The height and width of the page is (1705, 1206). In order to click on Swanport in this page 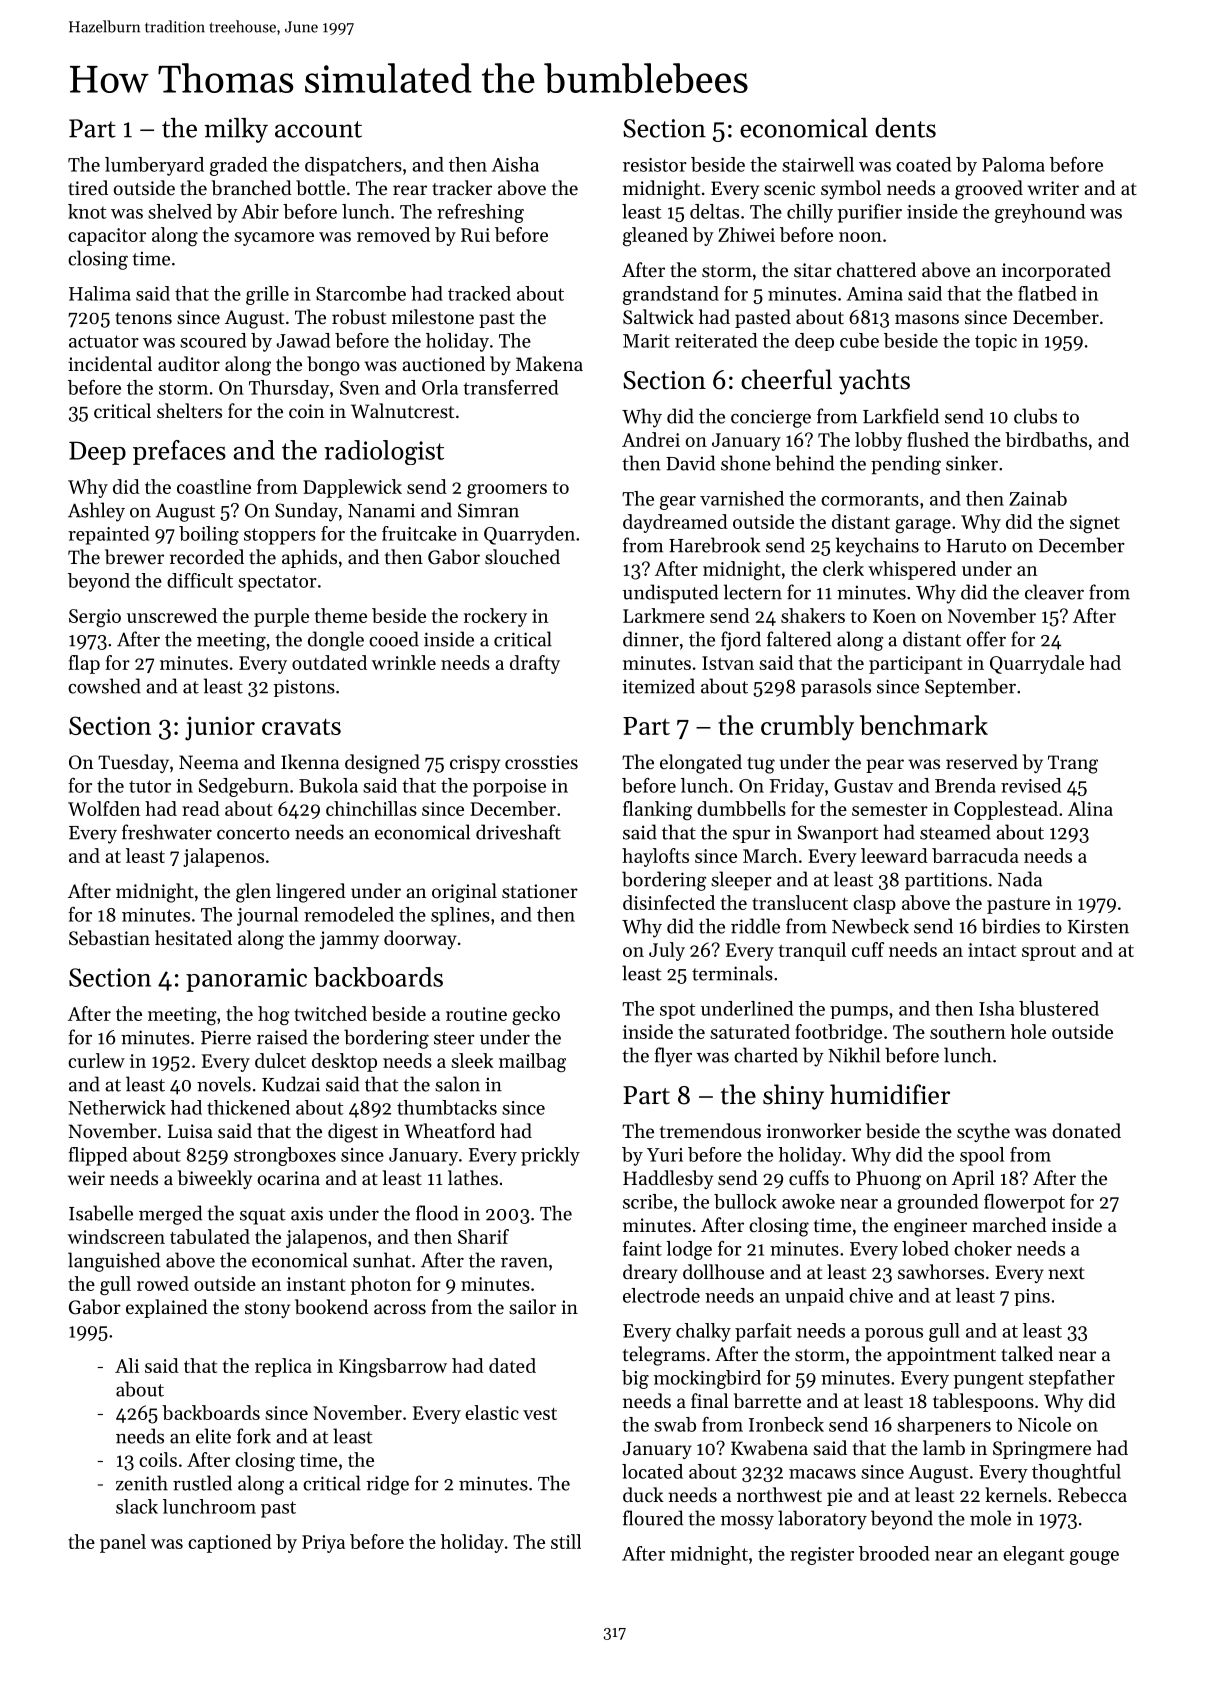, I will do `click(838, 834)`.
